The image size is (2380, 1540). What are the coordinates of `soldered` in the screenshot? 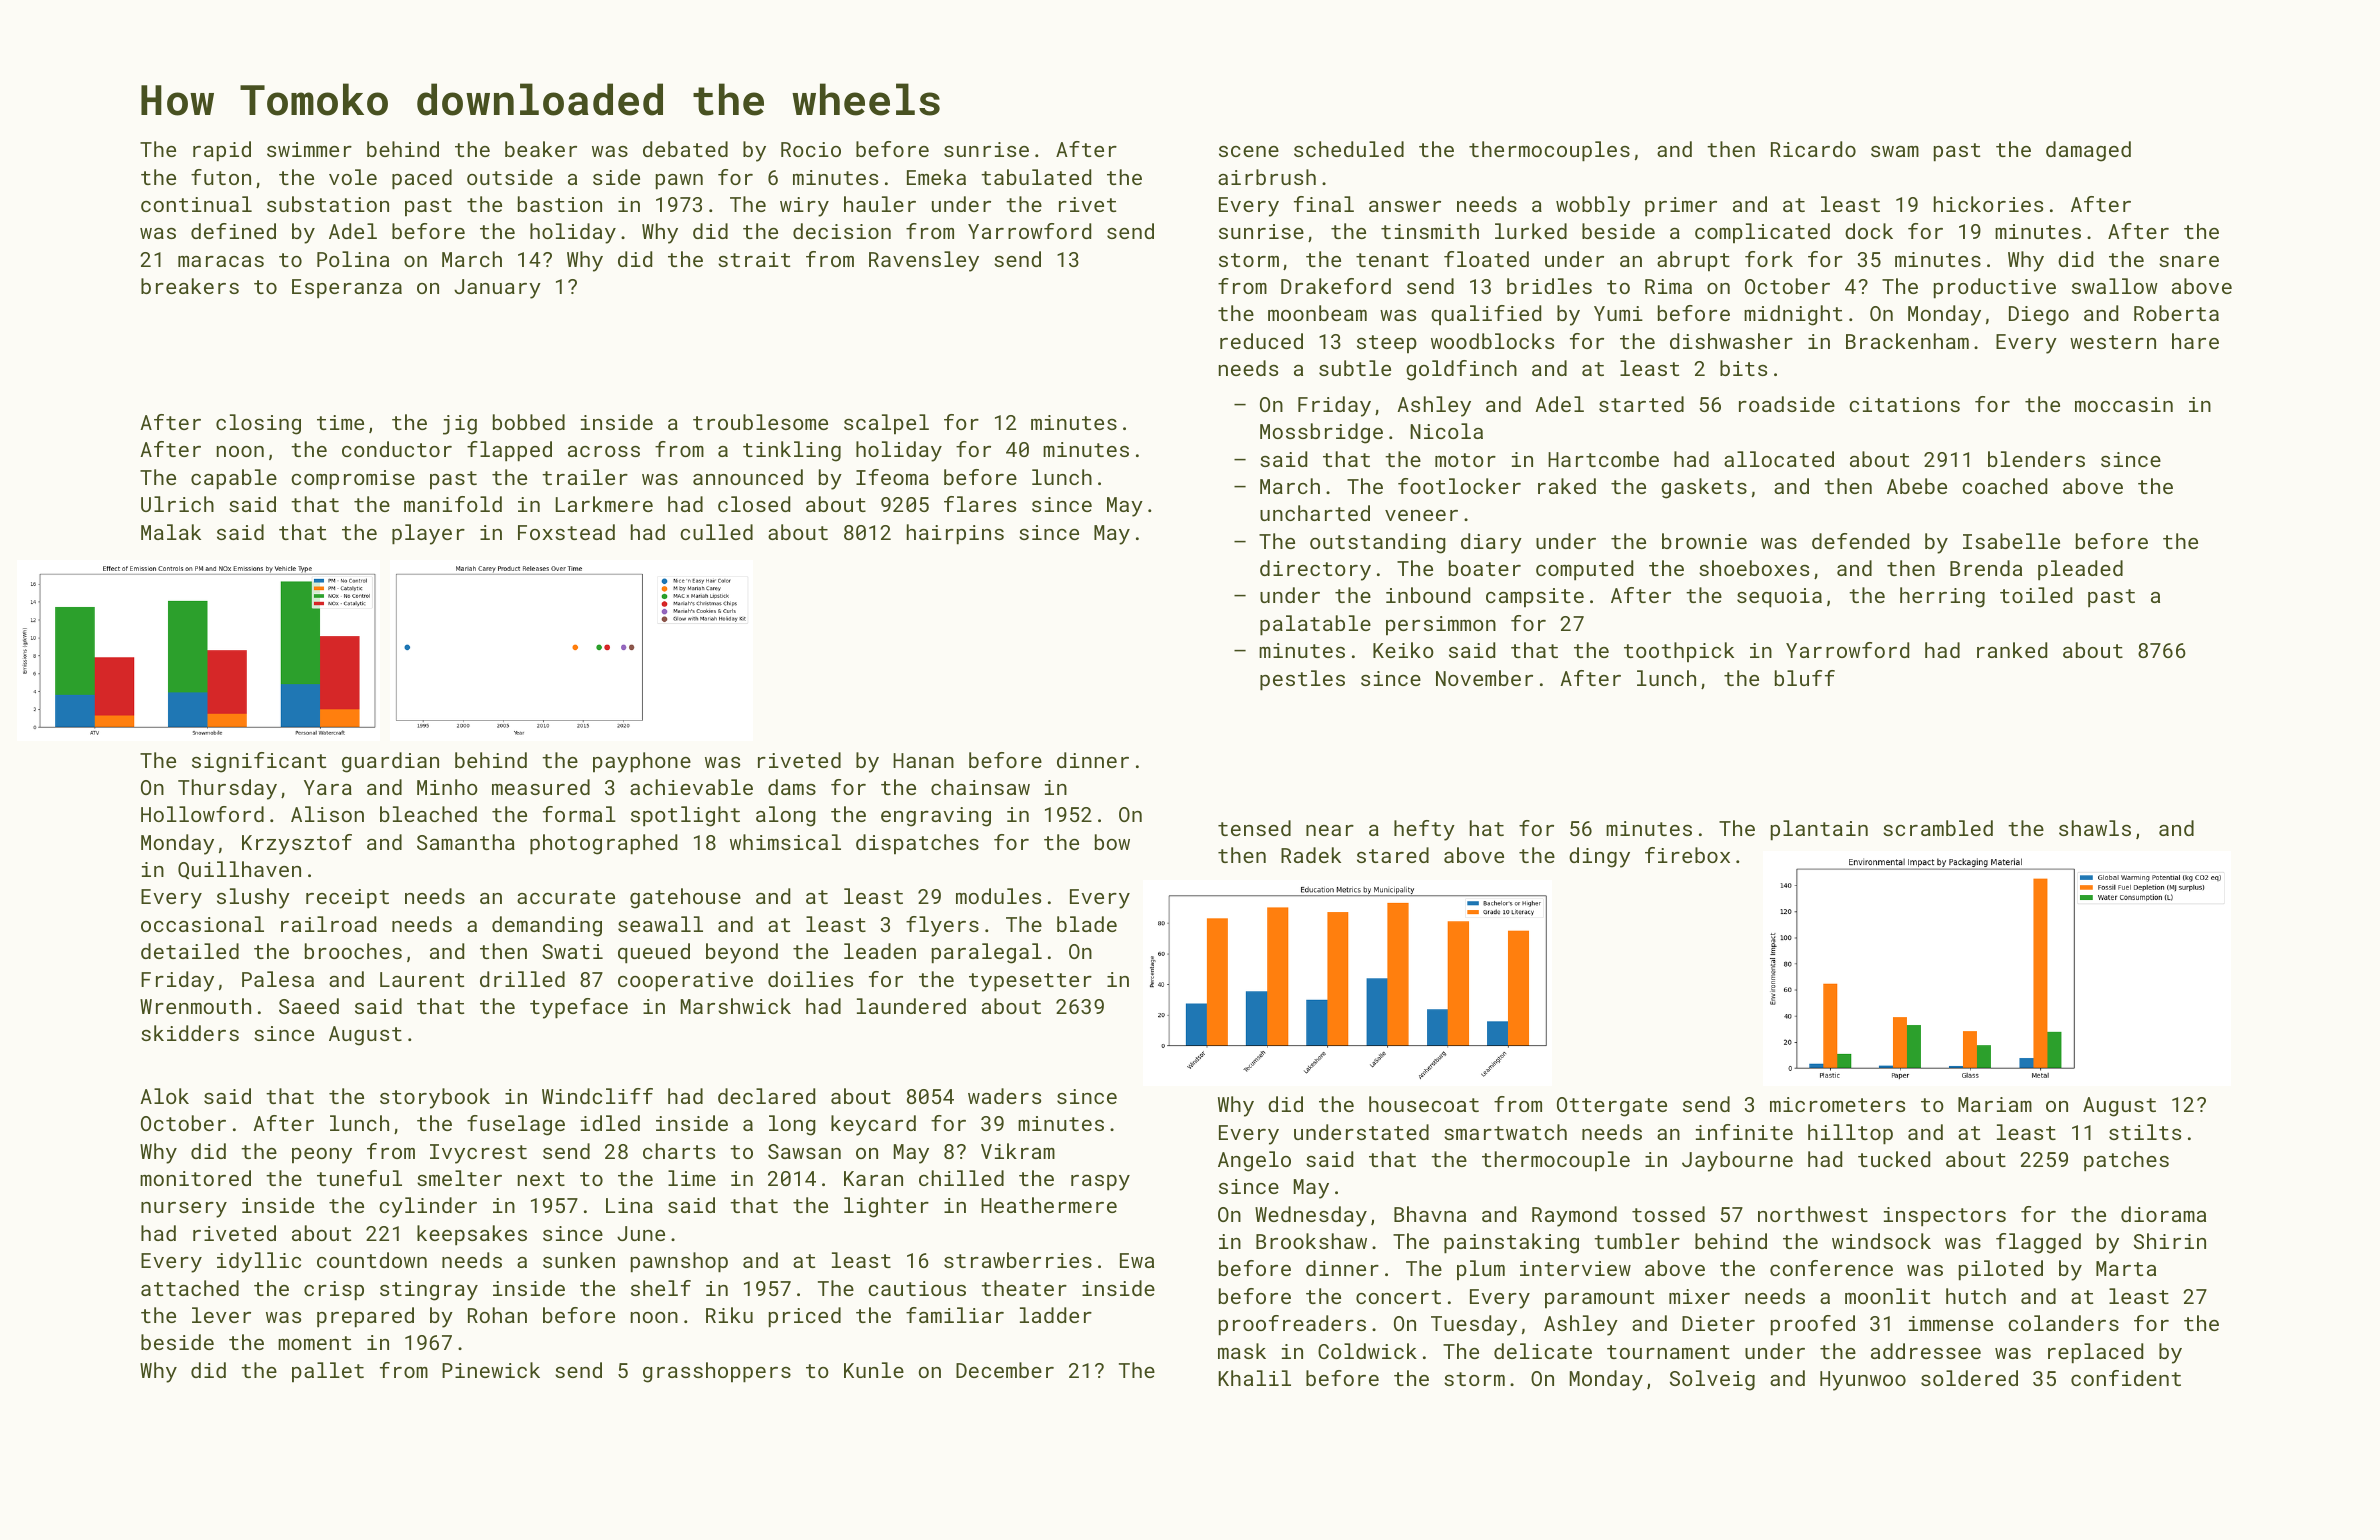 It's located at (1969, 1378).
